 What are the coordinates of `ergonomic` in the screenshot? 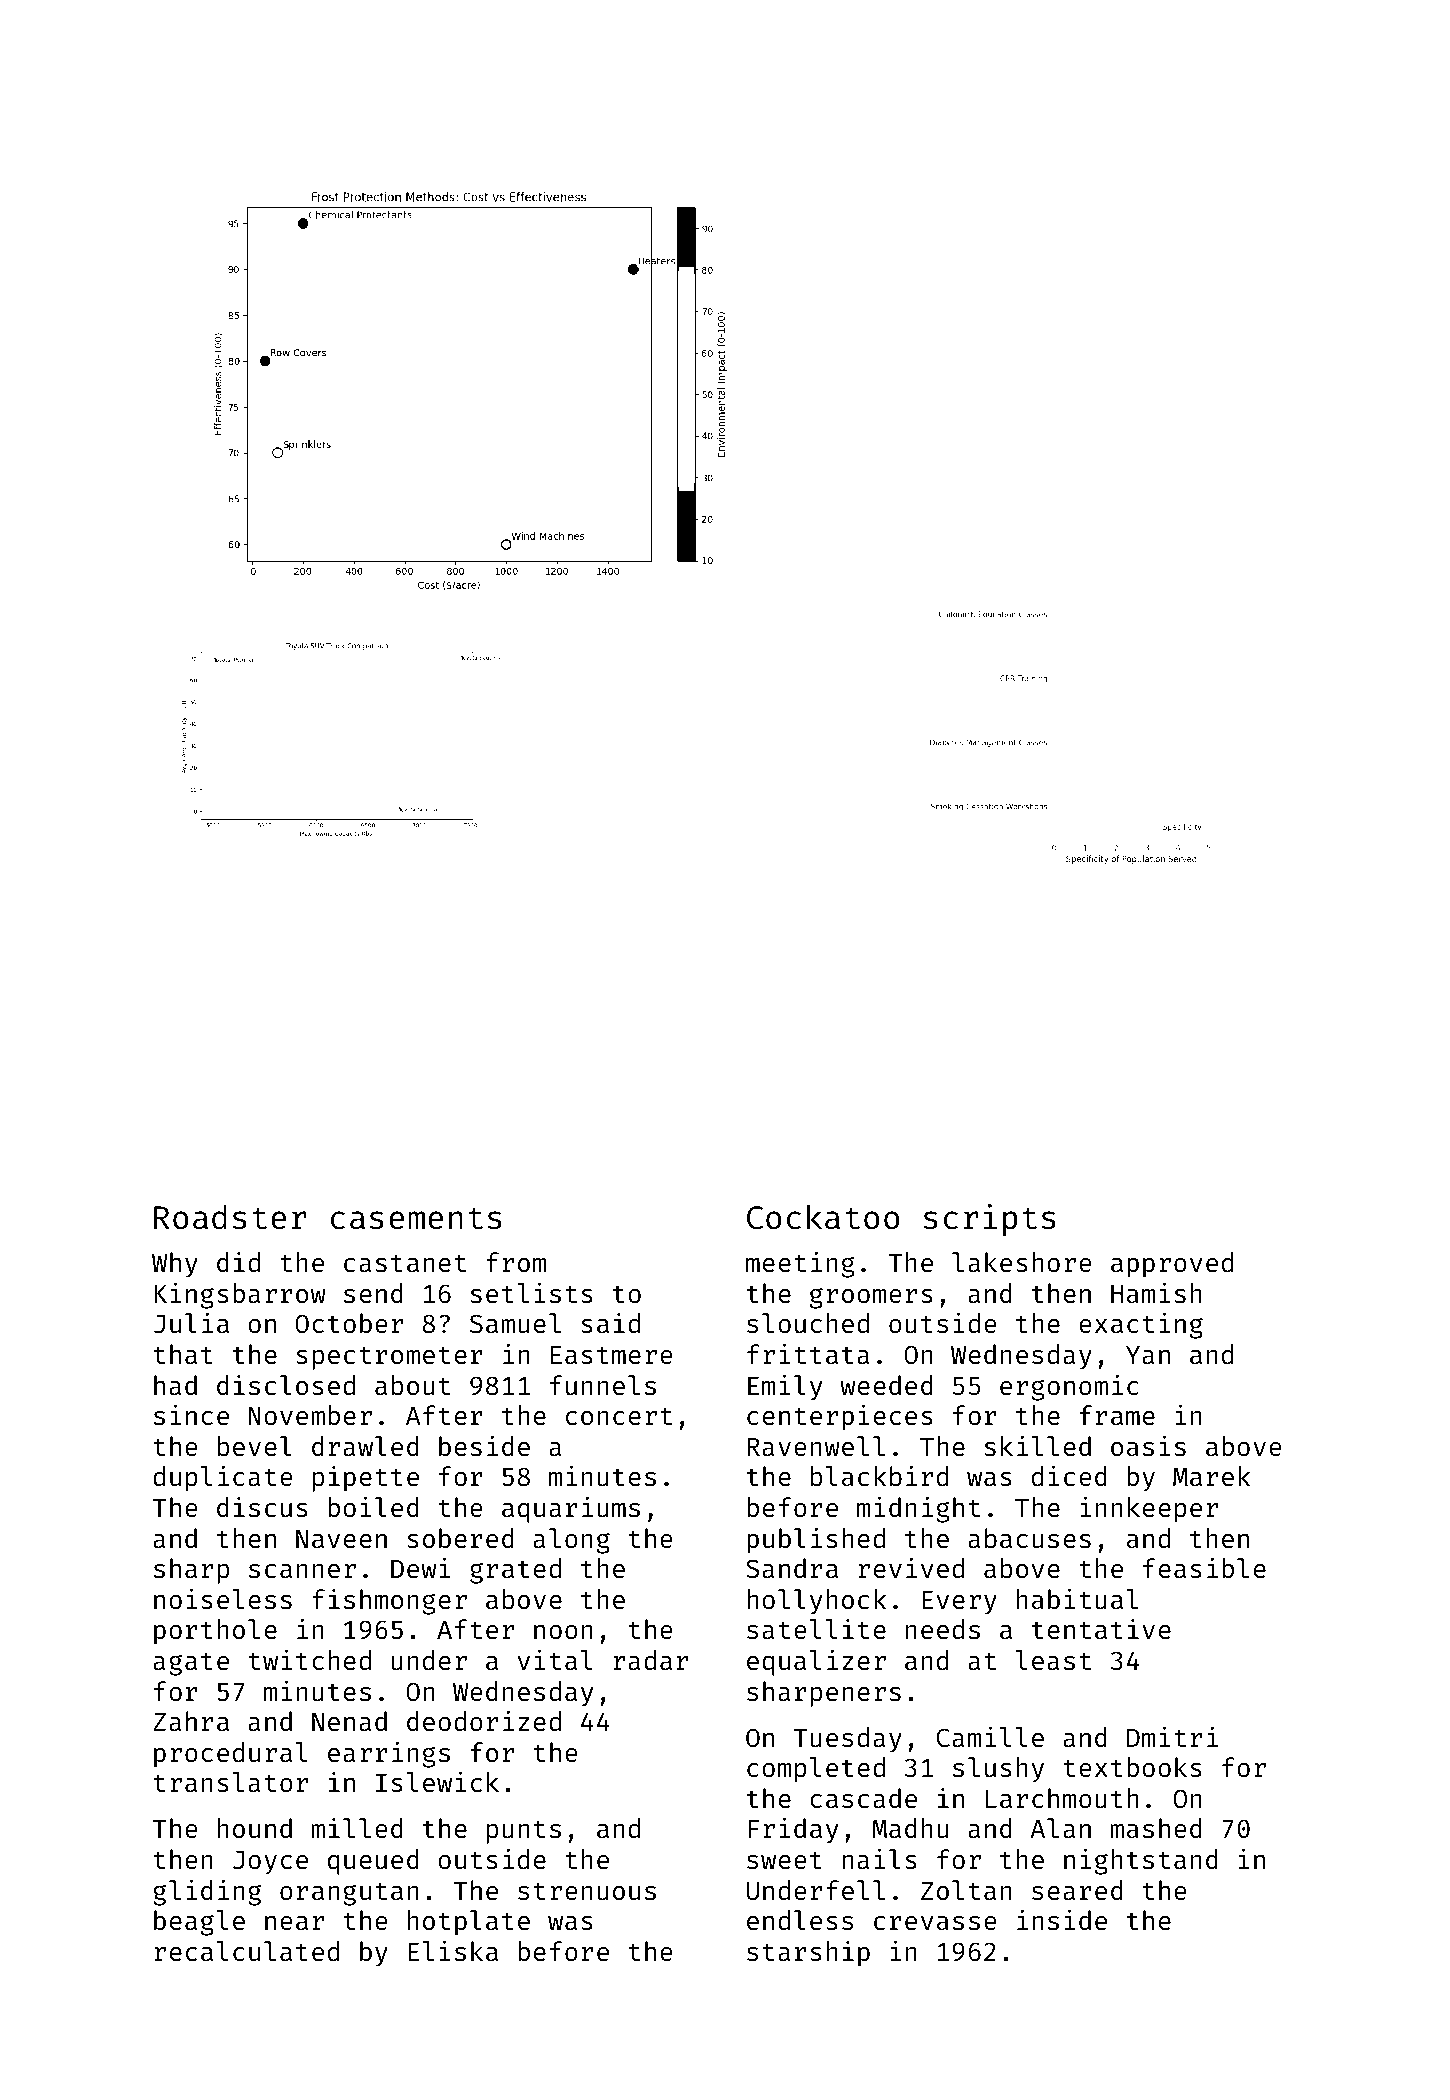 It's located at (1069, 1387).
